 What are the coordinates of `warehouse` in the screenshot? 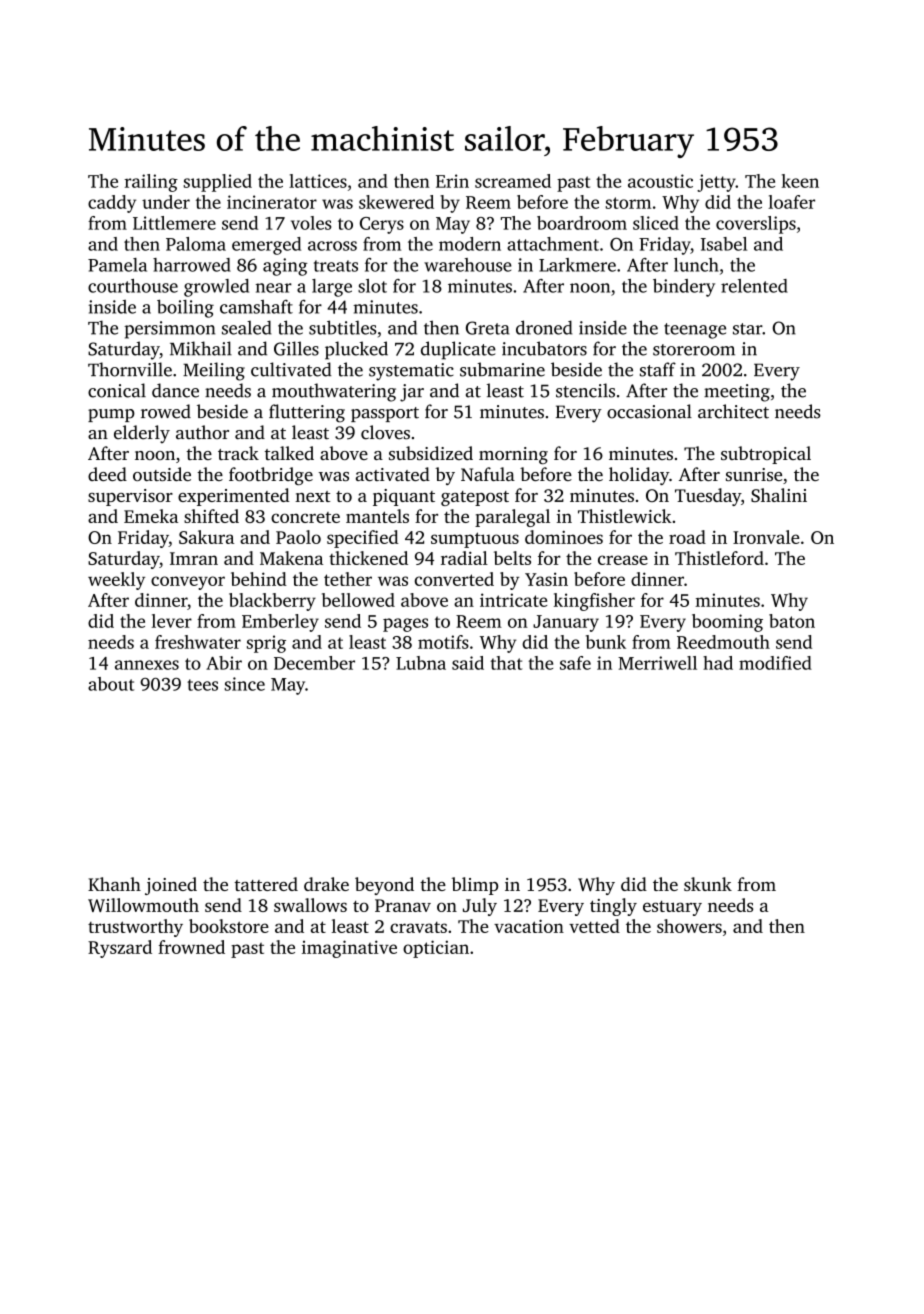 It's located at (468, 265).
